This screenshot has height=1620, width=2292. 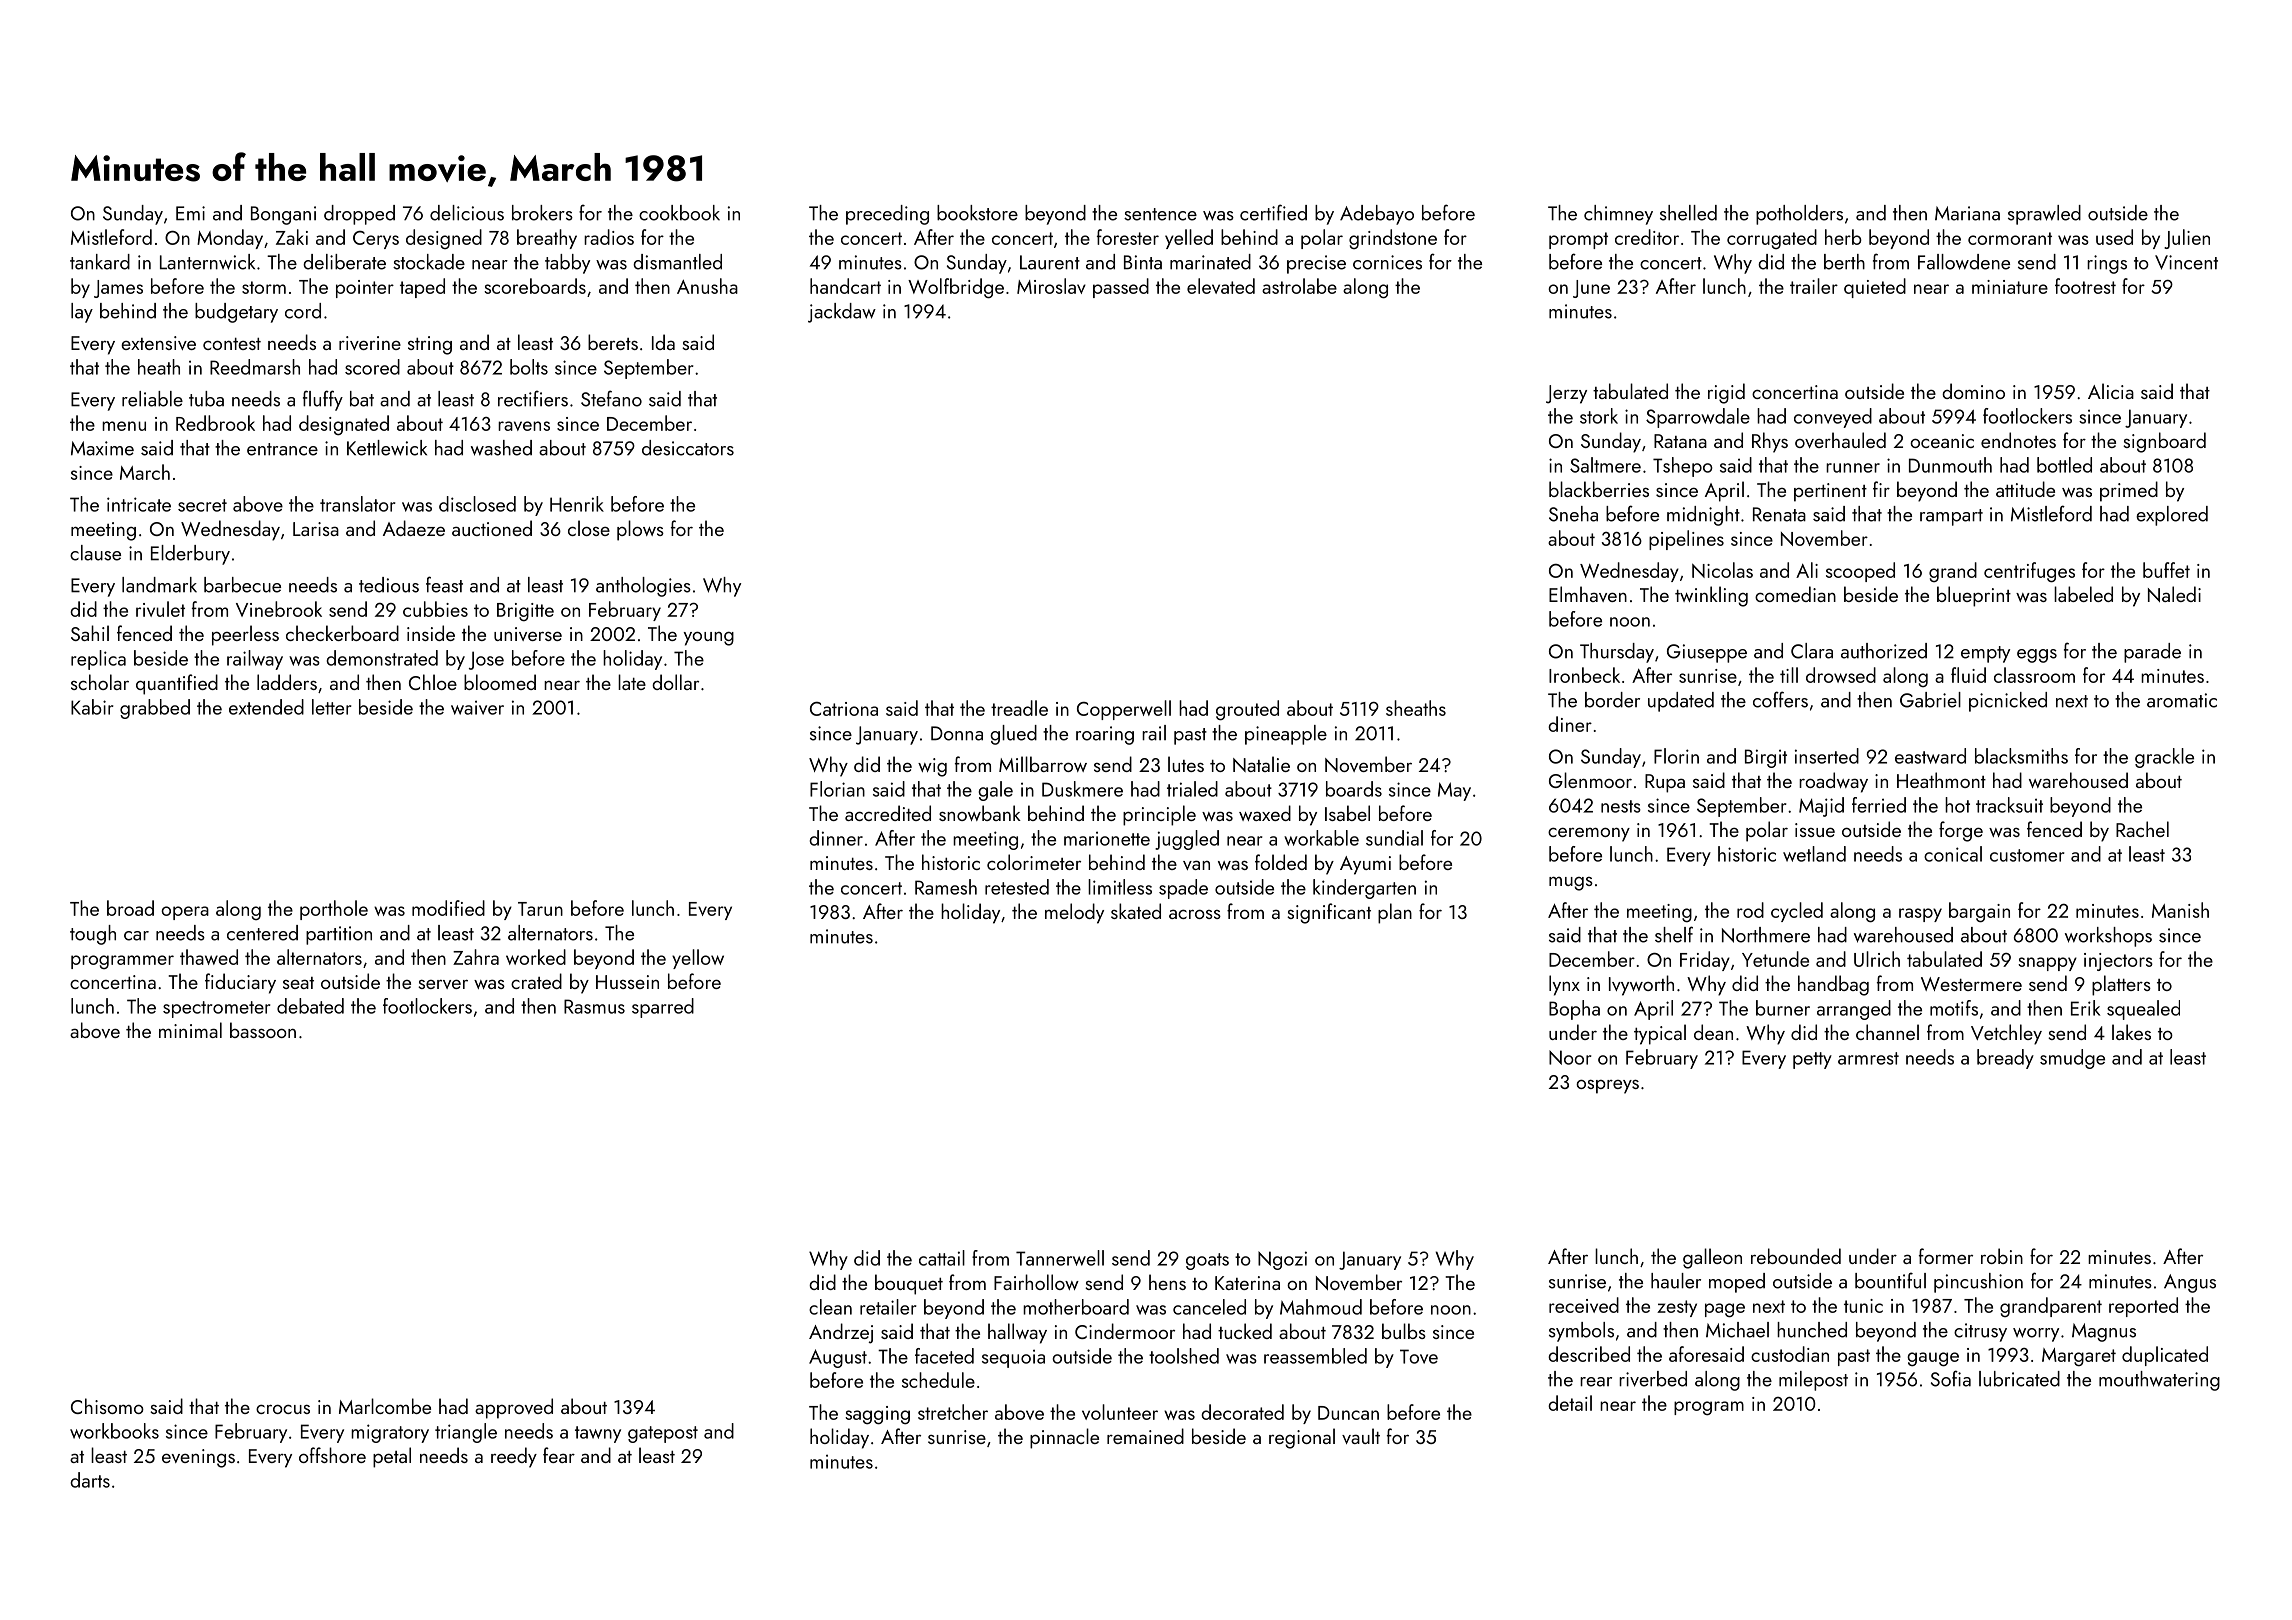 What do you see at coordinates (190, 213) in the screenshot?
I see `Emi` at bounding box center [190, 213].
